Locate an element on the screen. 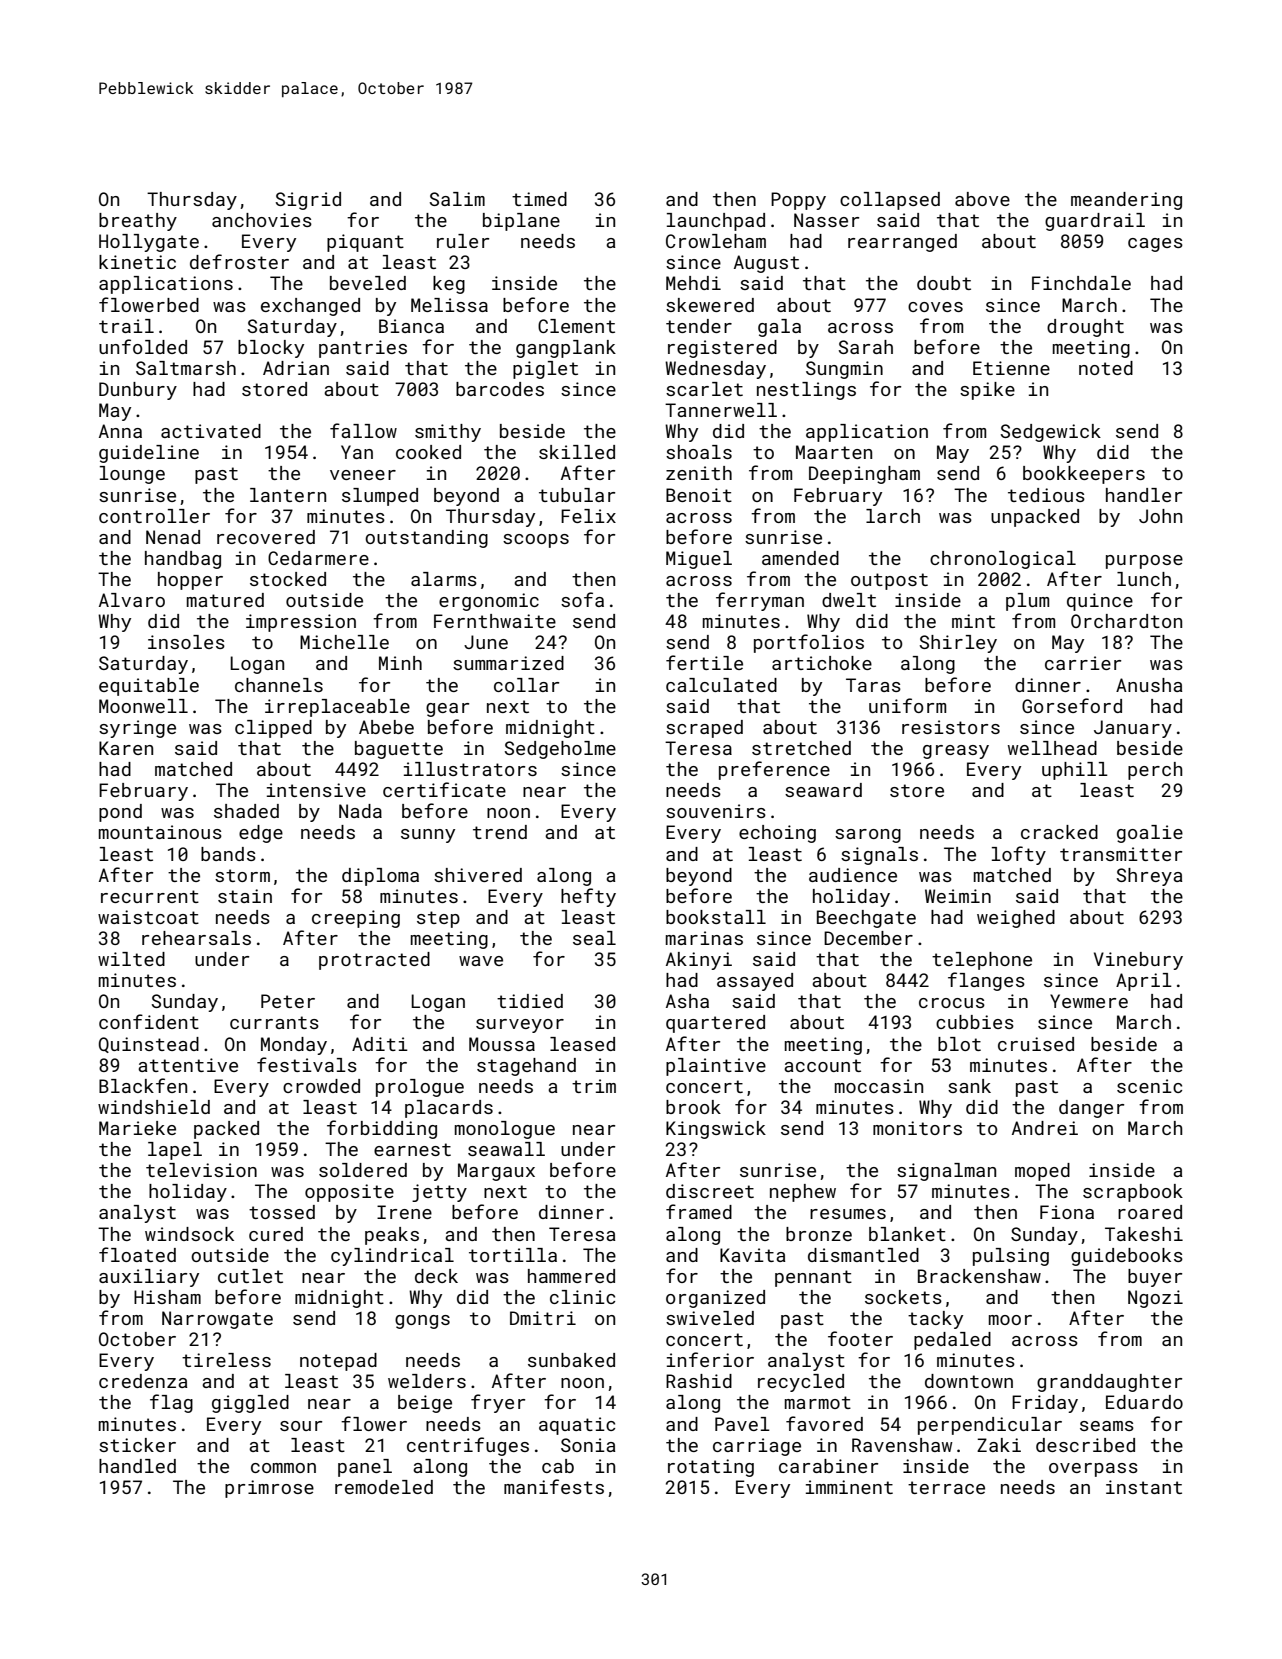 This screenshot has height=1659, width=1282. Clement is located at coordinates (576, 326).
